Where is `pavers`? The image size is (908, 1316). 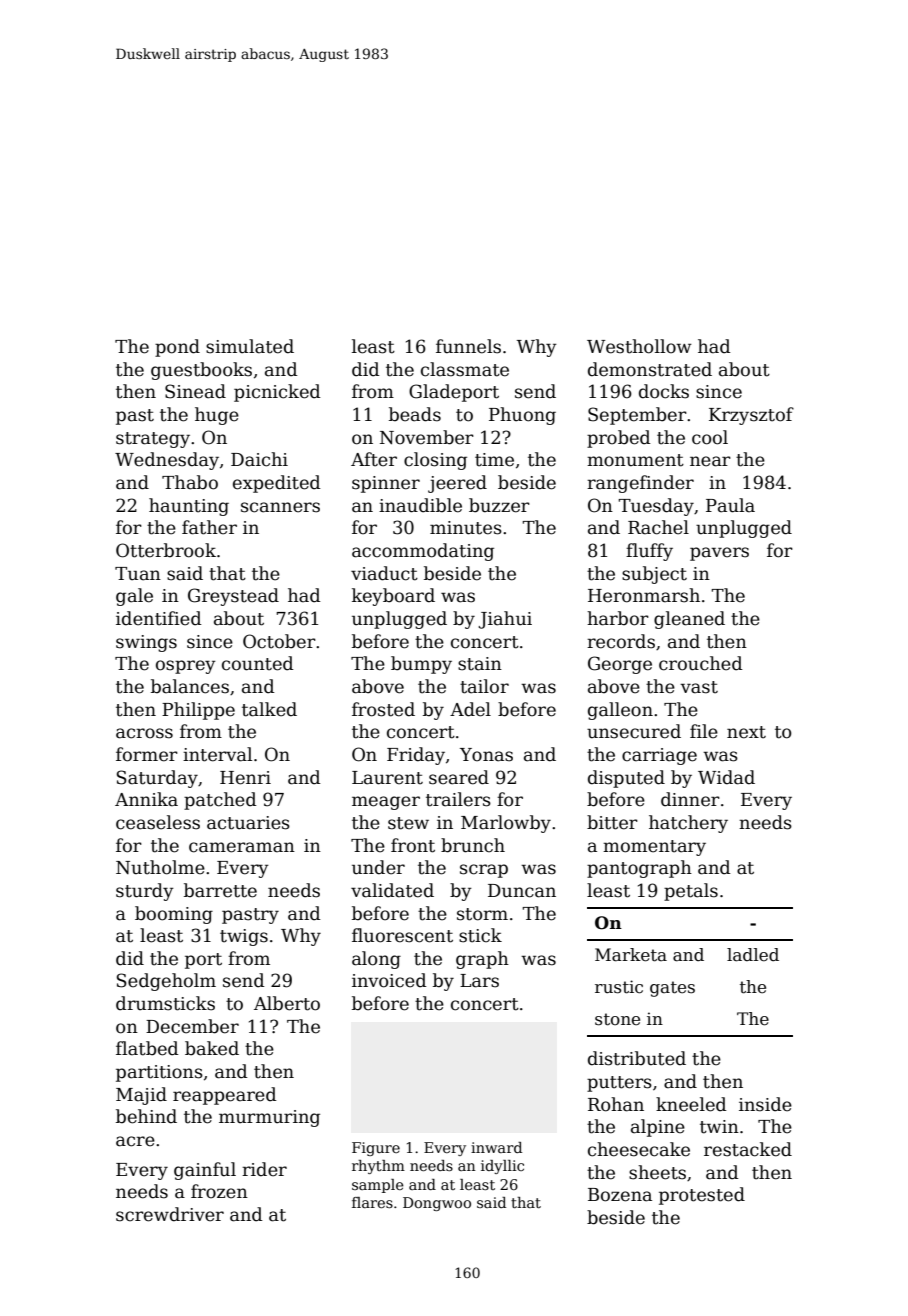
pavers is located at coordinates (719, 554).
